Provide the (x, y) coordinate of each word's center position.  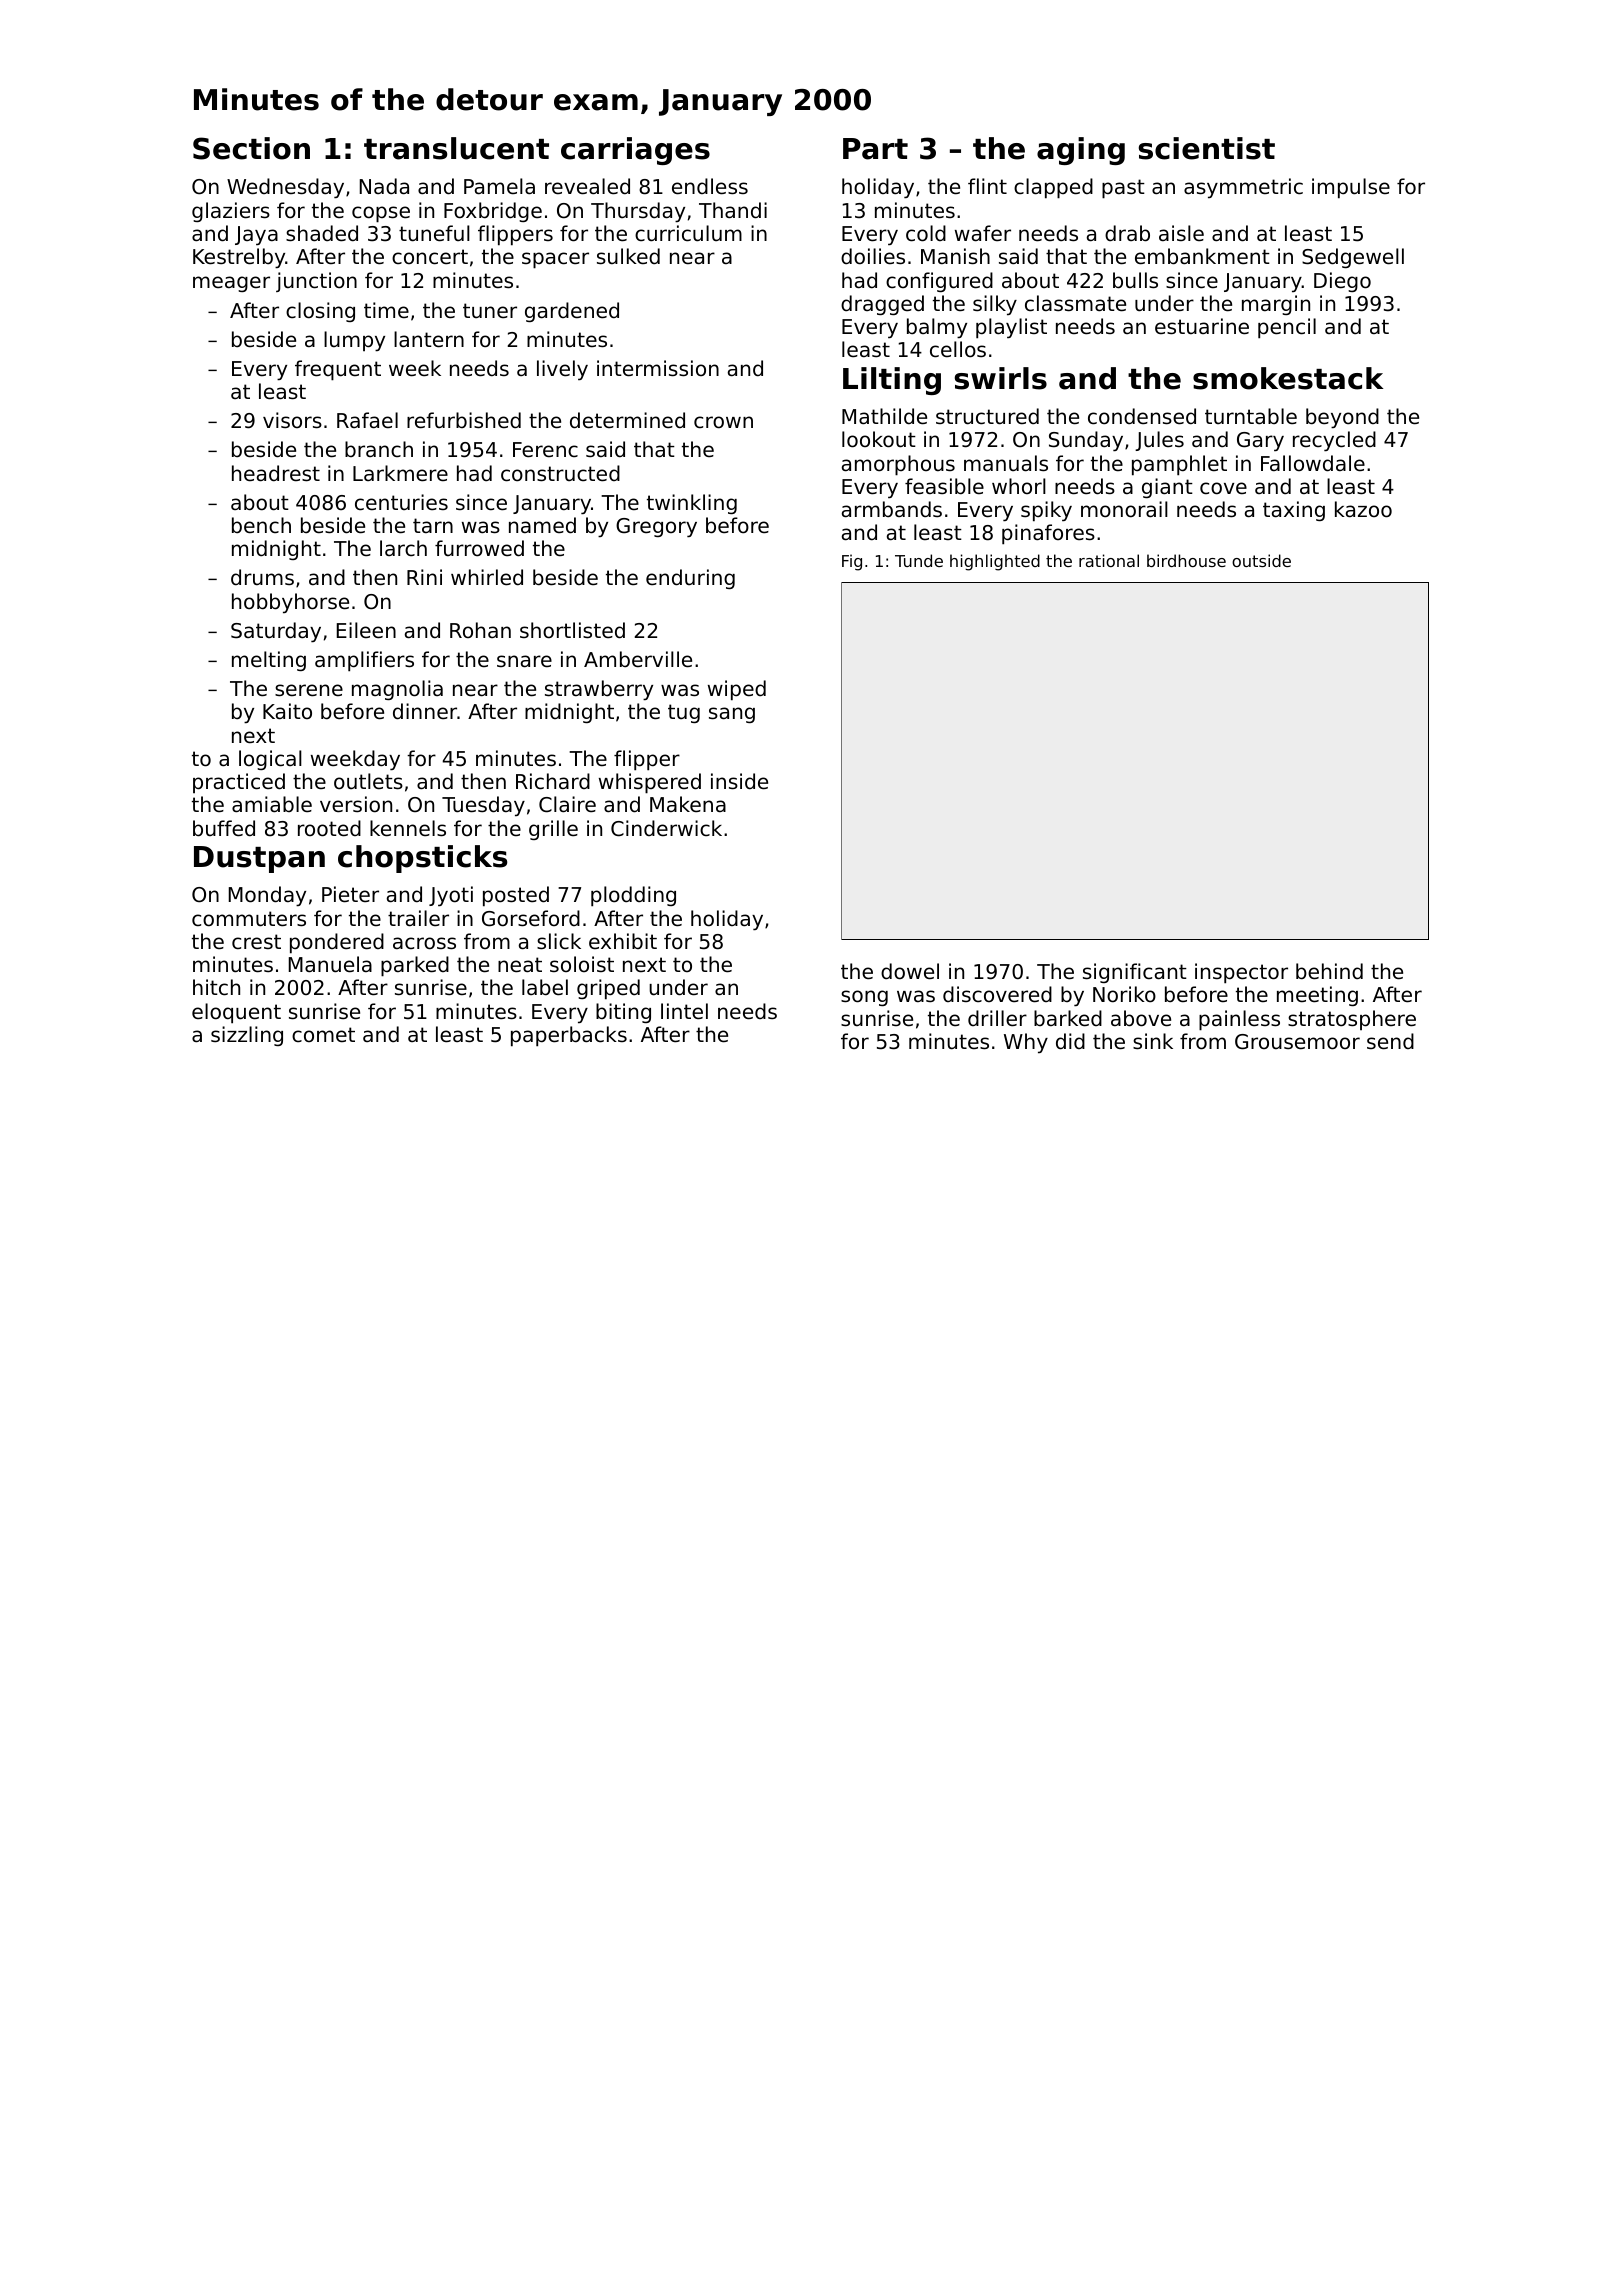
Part (875, 149)
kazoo (1363, 509)
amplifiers (364, 661)
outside (1261, 560)
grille (553, 830)
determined (627, 420)
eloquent (236, 1013)
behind (1329, 971)
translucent (456, 148)
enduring (690, 579)
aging (1081, 151)
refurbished (464, 420)
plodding (633, 896)
